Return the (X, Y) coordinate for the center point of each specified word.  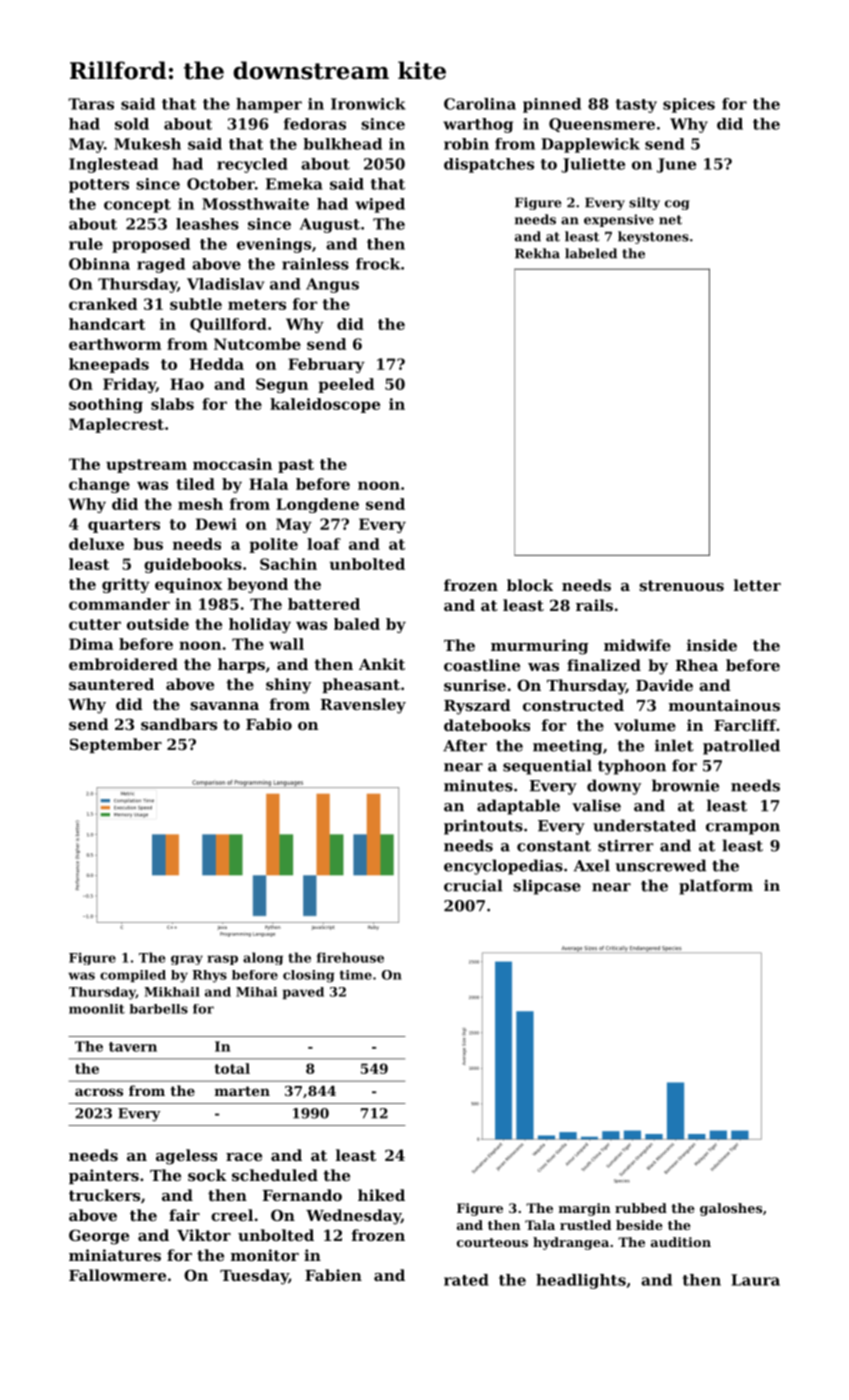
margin (585, 1209)
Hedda (217, 364)
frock (378, 264)
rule (86, 244)
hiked (381, 1195)
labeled (591, 253)
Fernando (302, 1195)
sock (207, 1175)
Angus (332, 285)
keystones (653, 237)
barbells (159, 1009)
